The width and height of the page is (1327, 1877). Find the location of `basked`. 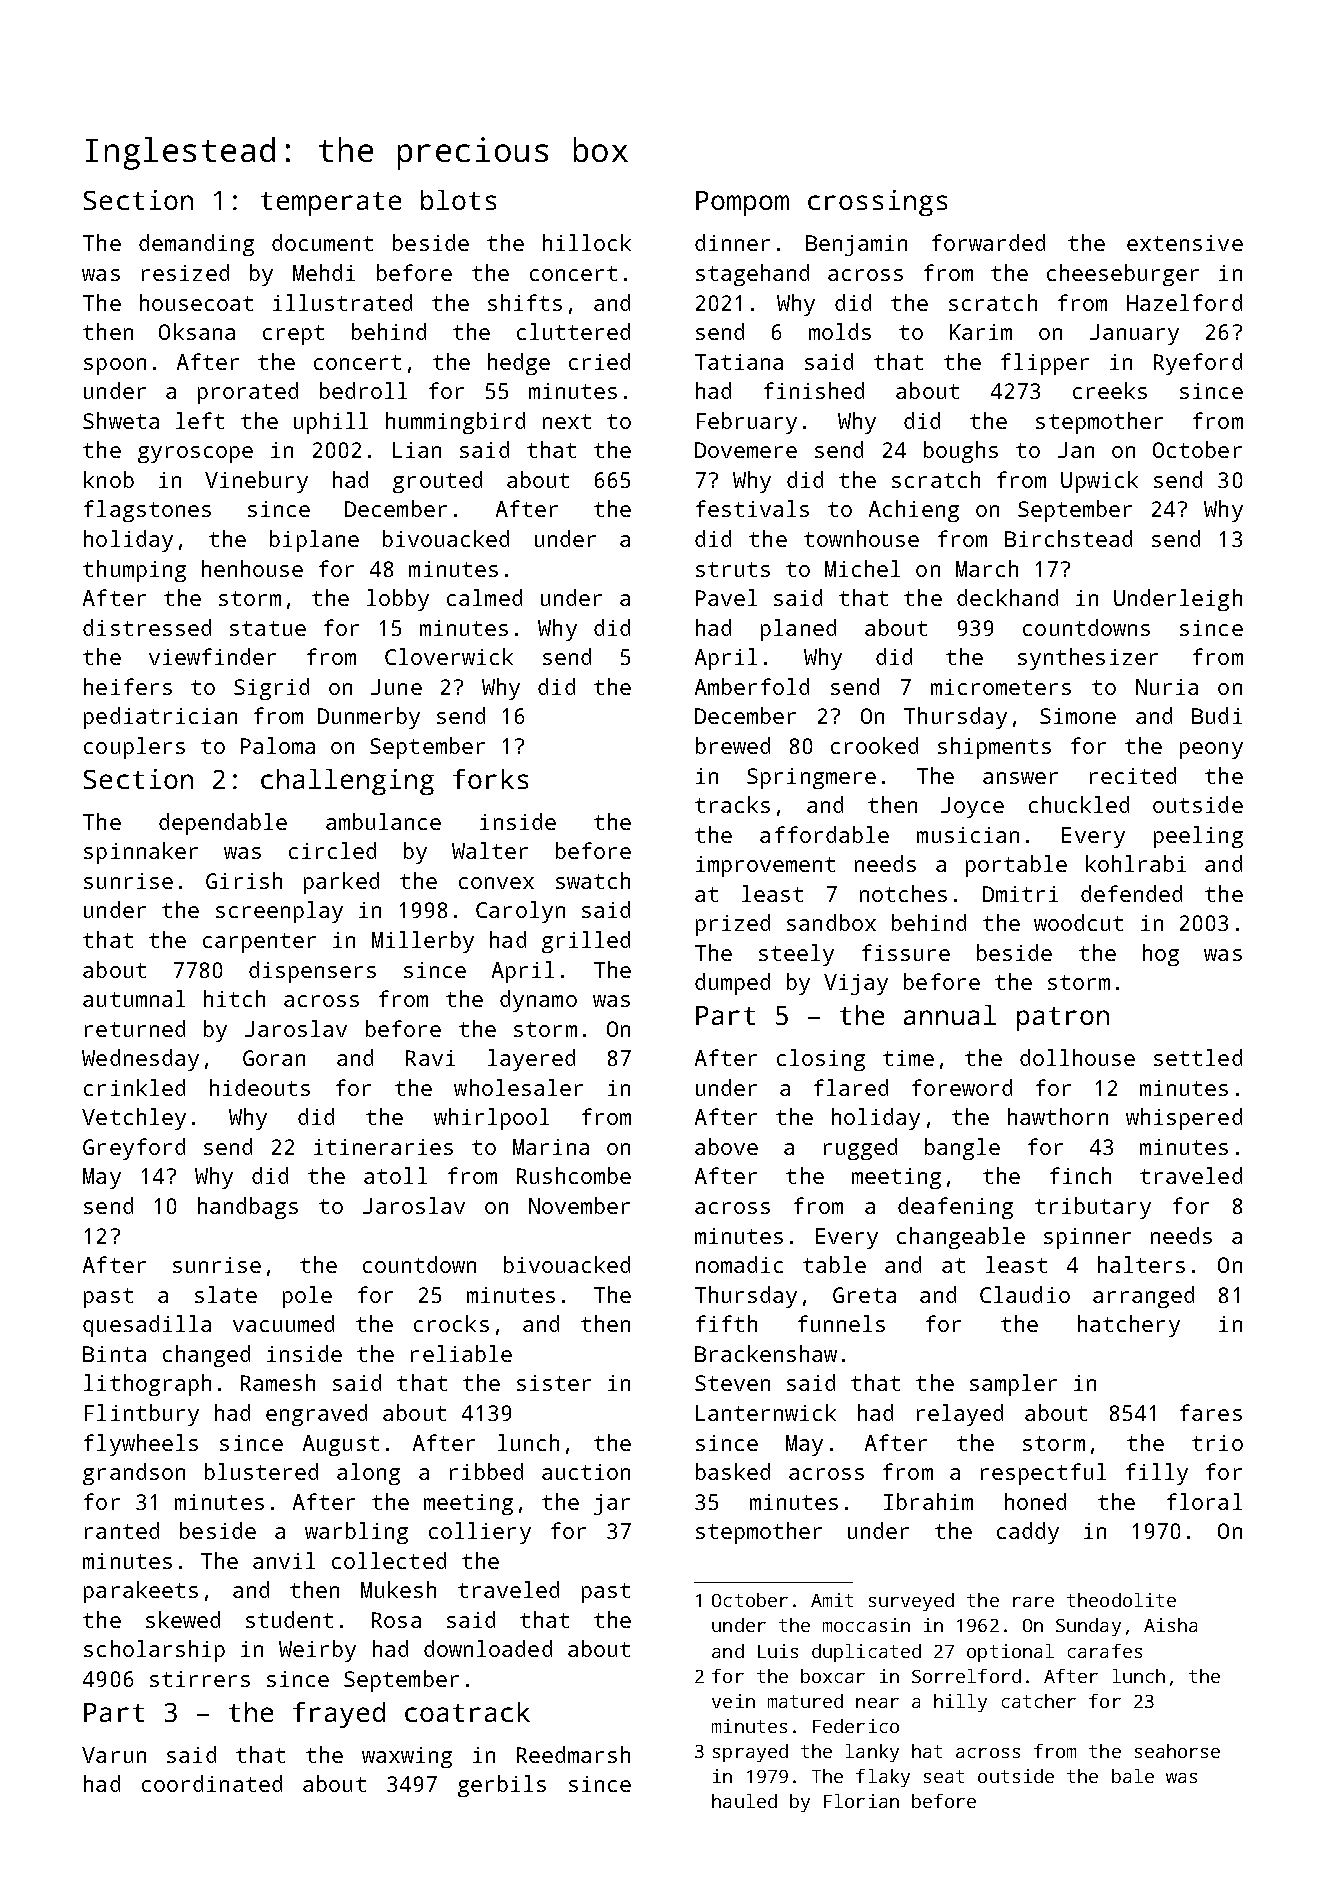

basked is located at coordinates (733, 1471).
